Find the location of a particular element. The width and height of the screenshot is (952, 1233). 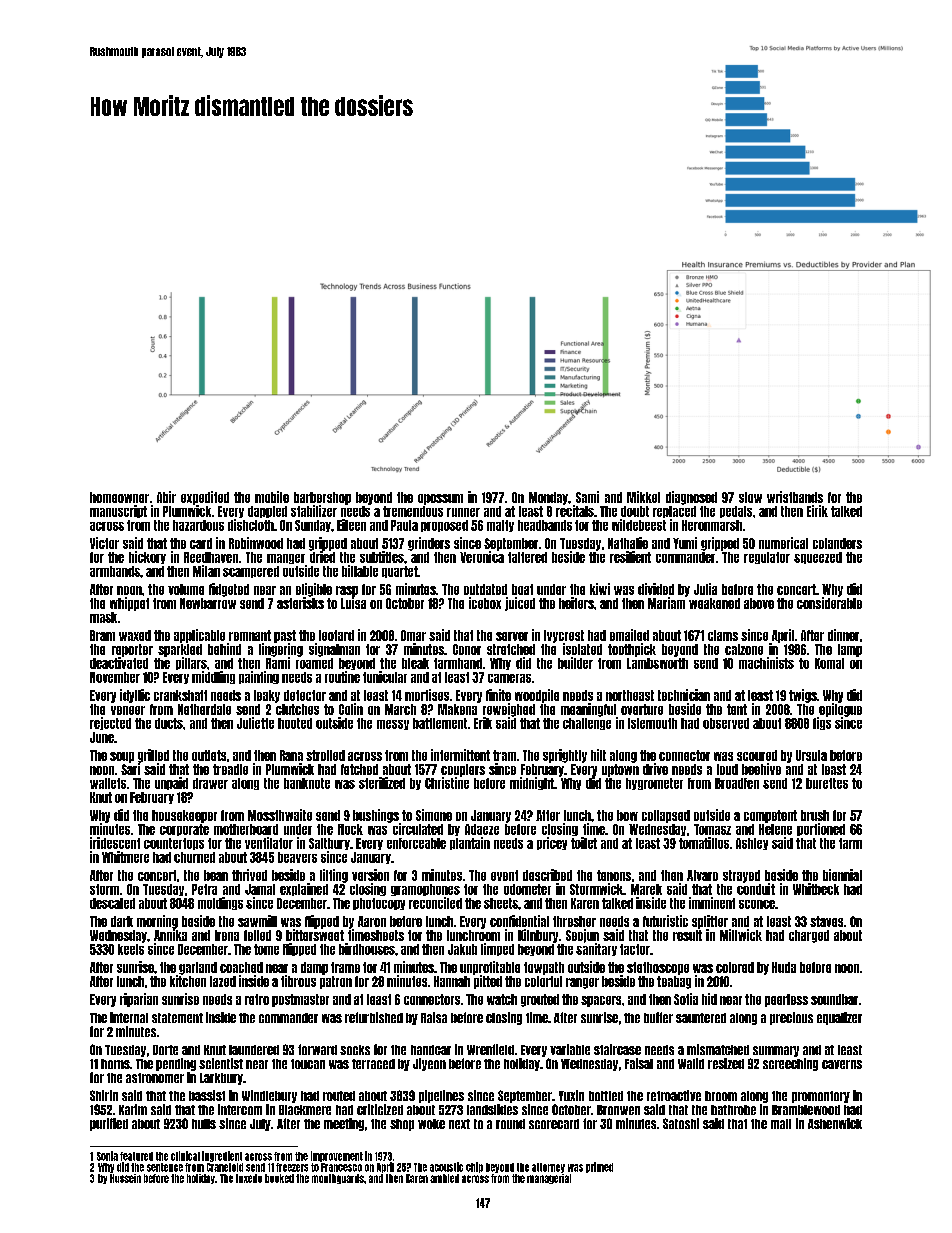

Sonia is located at coordinates (107, 1156).
